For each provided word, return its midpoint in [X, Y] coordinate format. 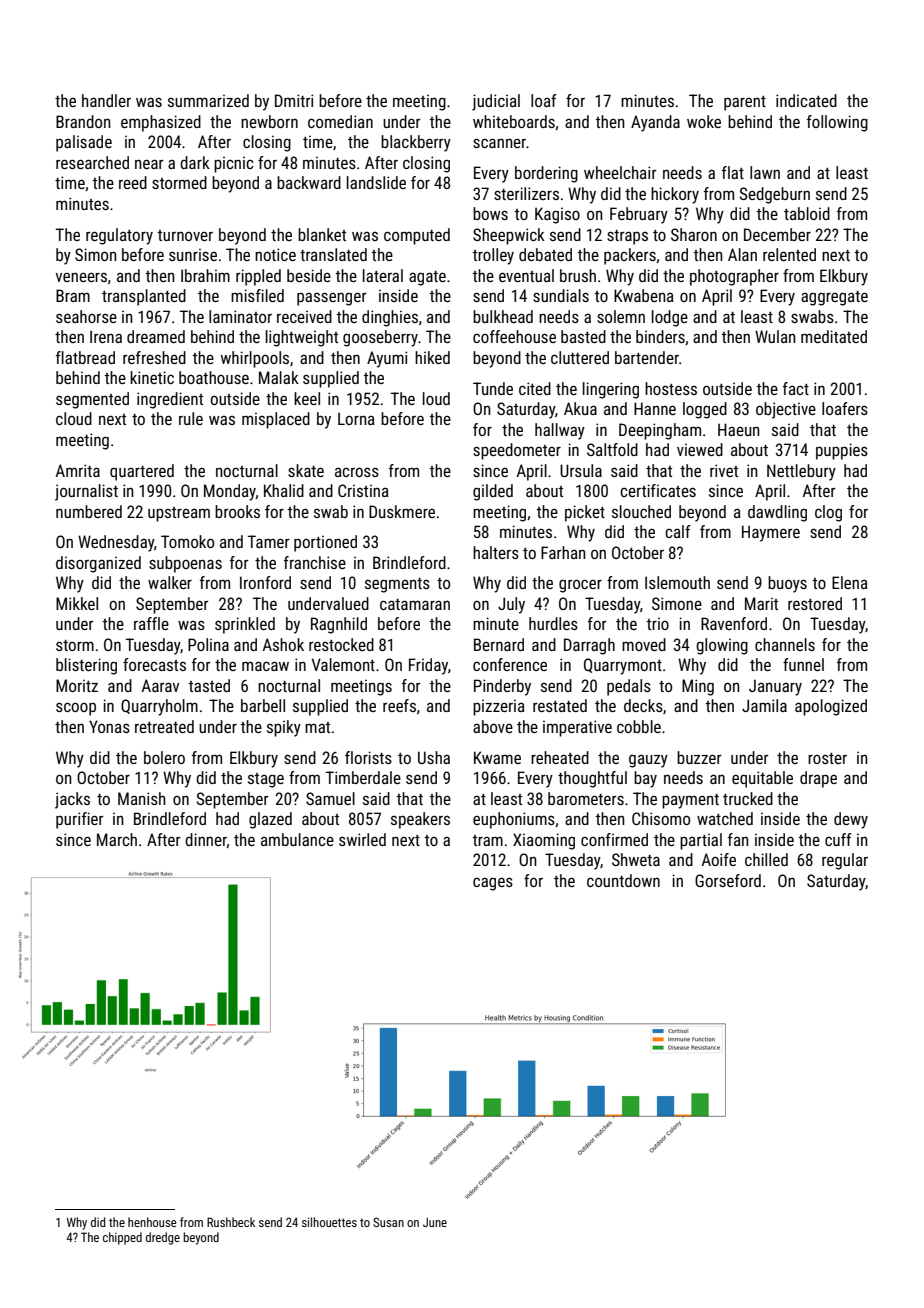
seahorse [86, 316]
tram [488, 840]
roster [827, 758]
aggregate [834, 298]
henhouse [152, 1222]
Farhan [563, 552]
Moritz [77, 685]
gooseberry [380, 338]
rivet [724, 470]
